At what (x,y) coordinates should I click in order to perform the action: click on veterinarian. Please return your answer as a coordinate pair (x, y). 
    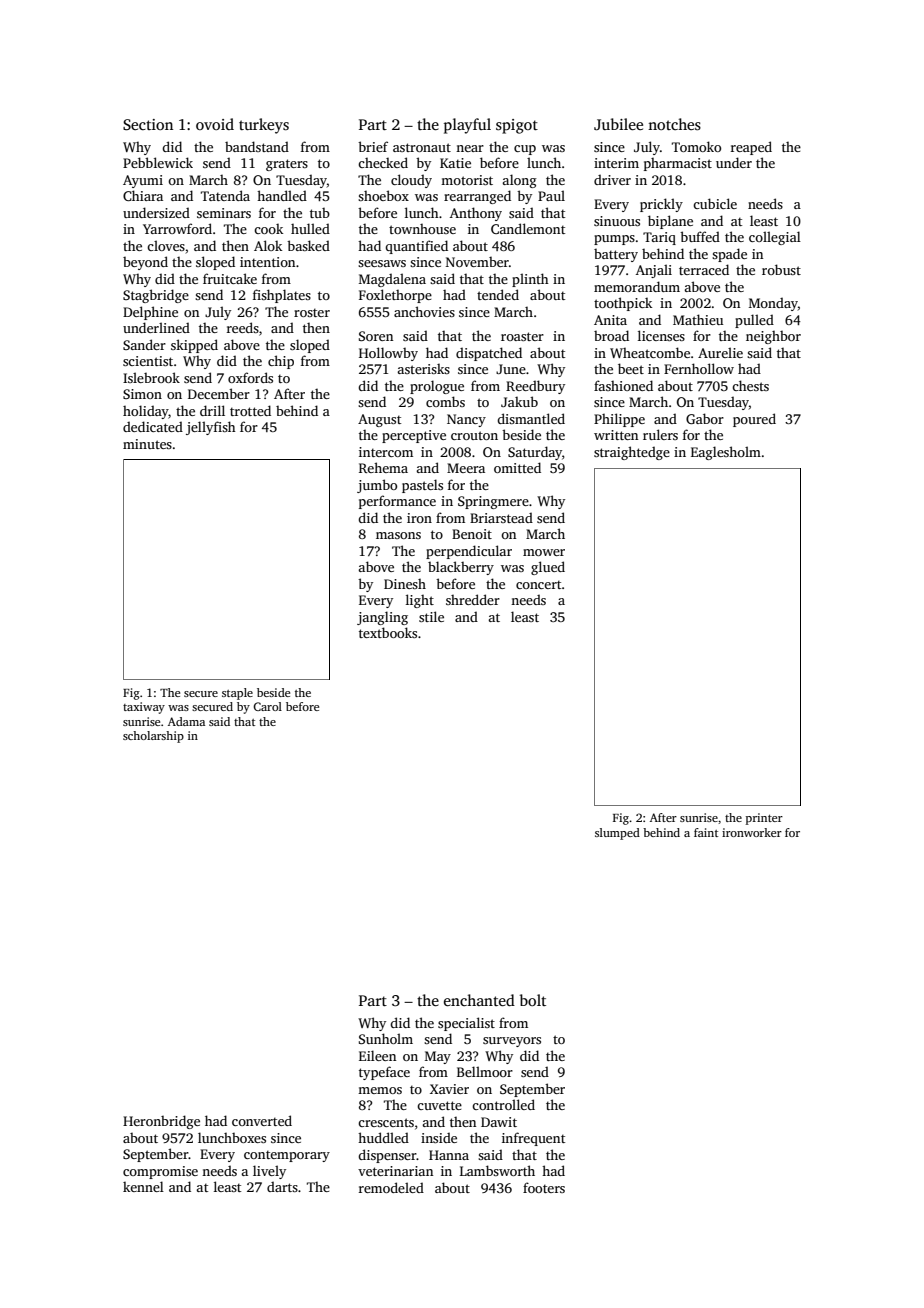
    Looking at the image, I should click on (395, 1171).
